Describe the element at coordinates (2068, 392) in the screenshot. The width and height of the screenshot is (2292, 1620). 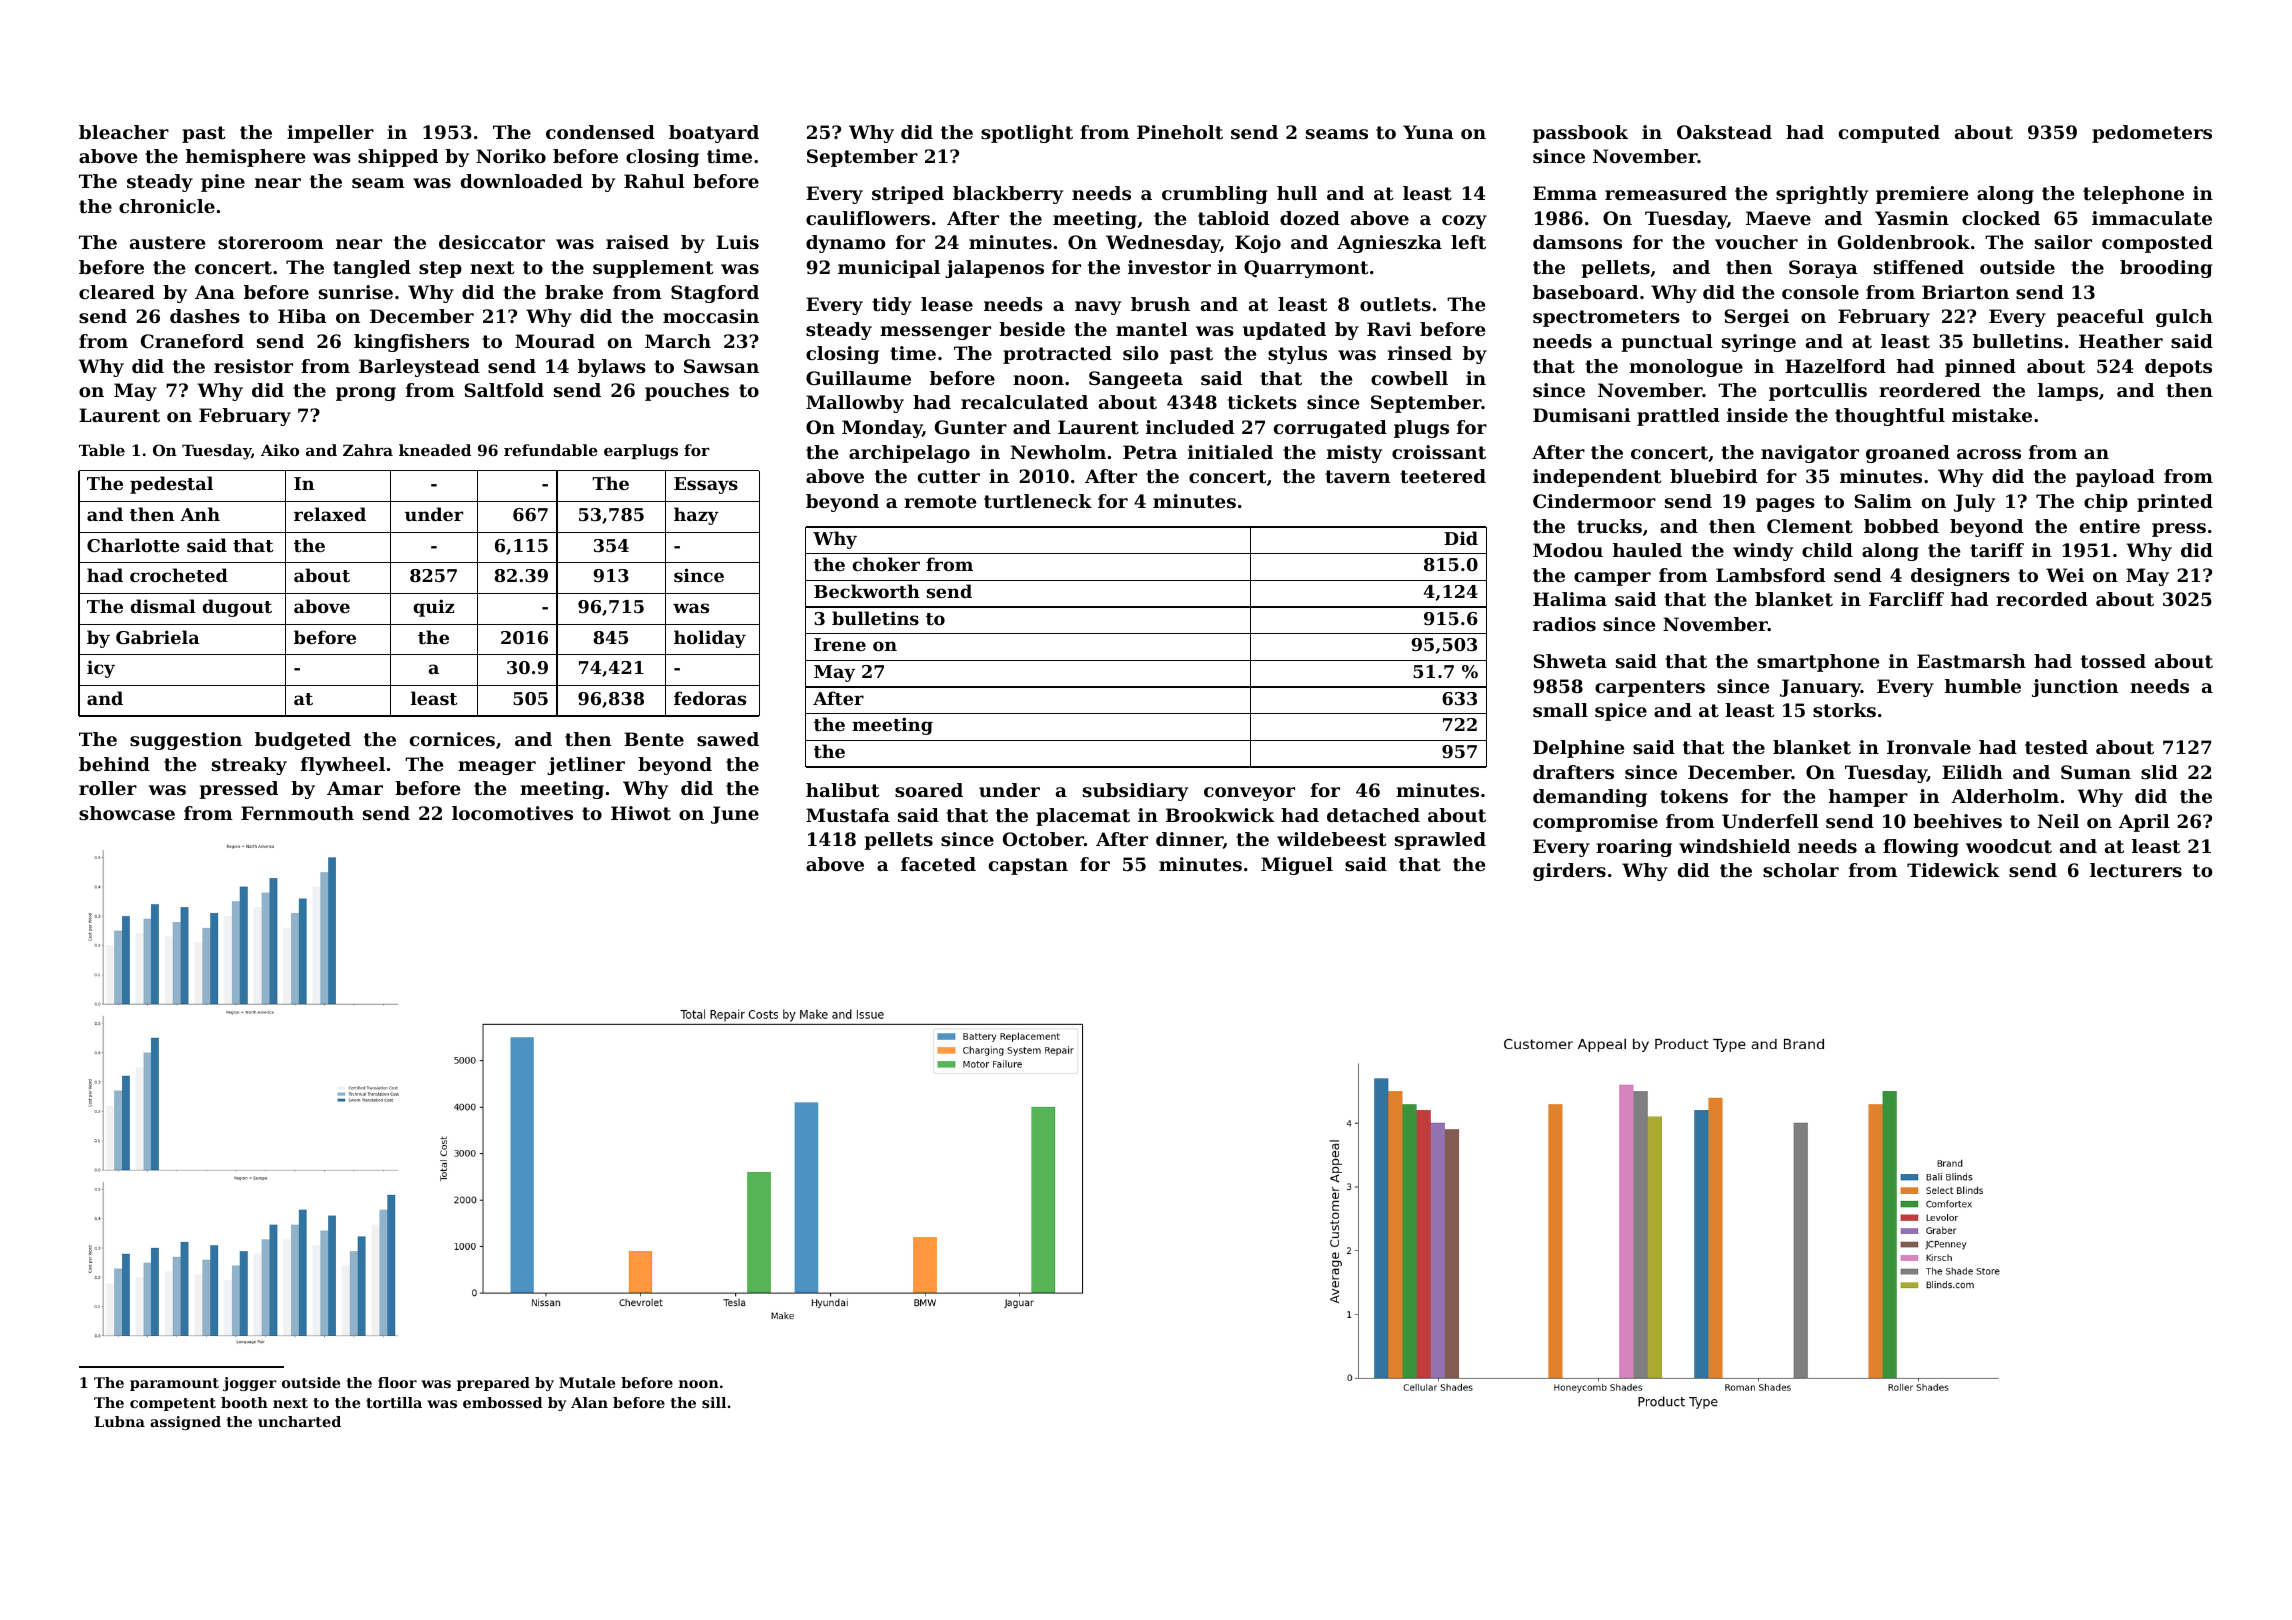
I see `lamps` at that location.
